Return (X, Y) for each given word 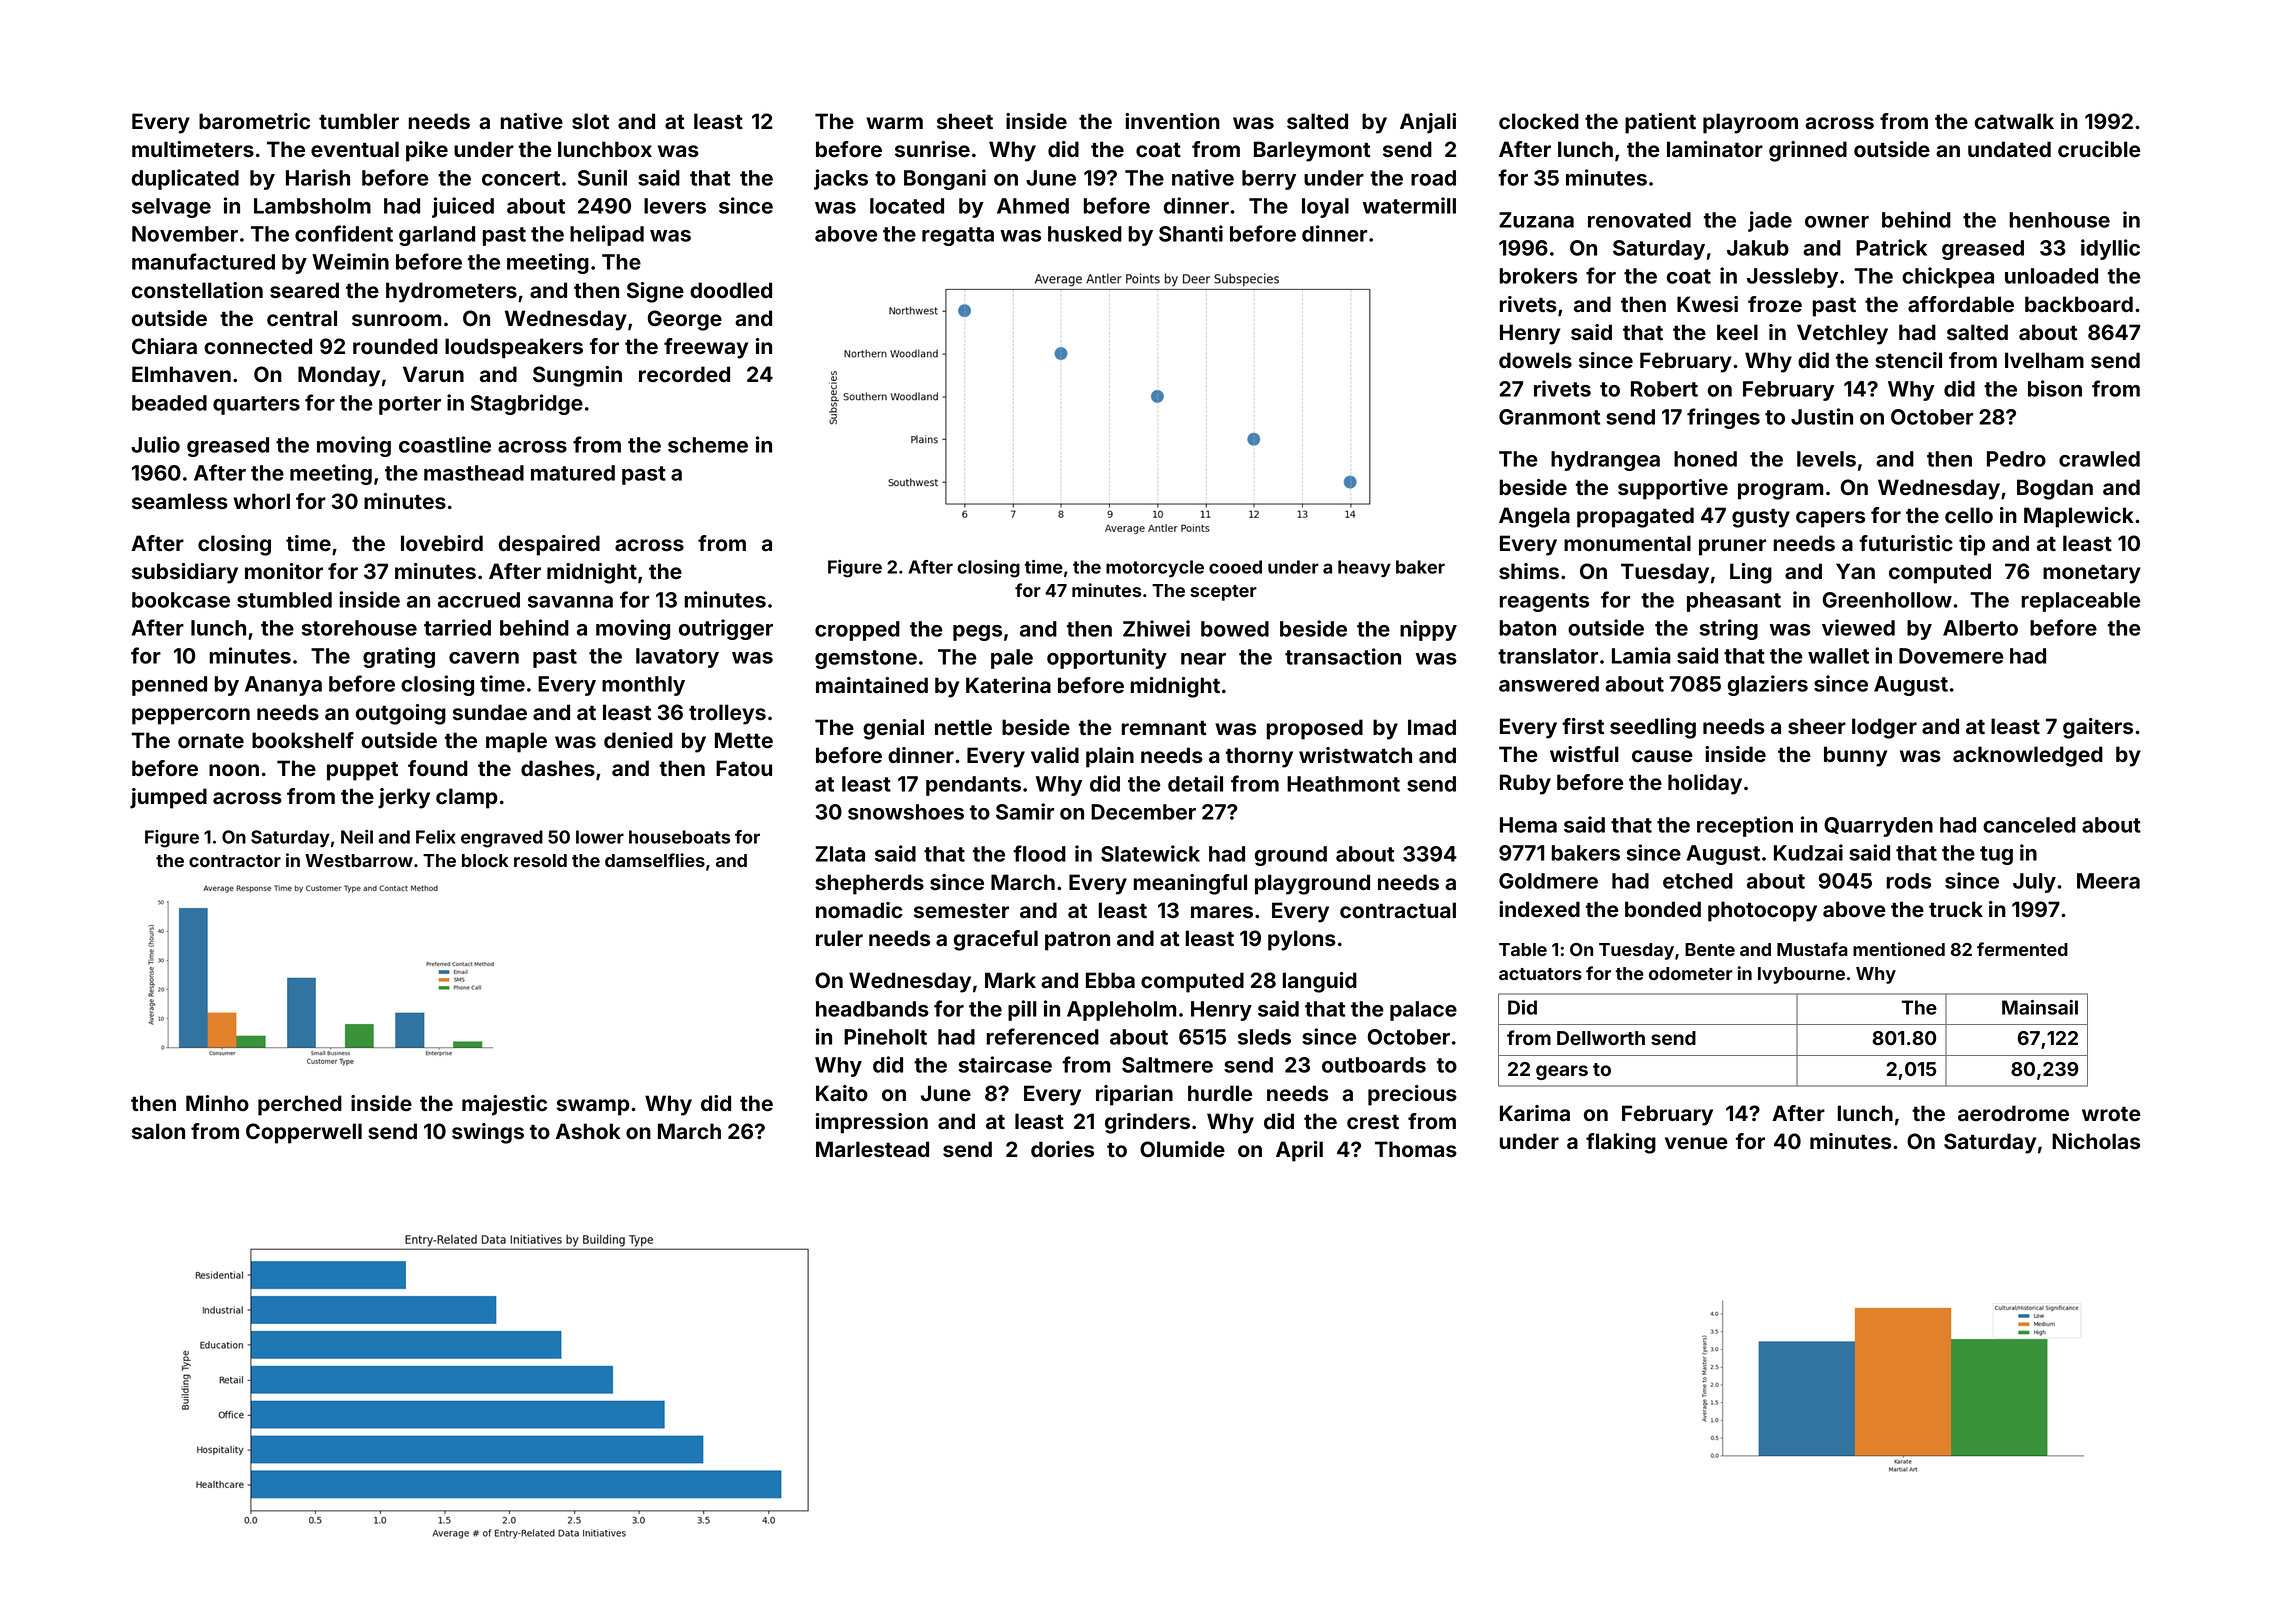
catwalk (2014, 121)
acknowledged (2028, 756)
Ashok (588, 1131)
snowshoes (906, 812)
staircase (1005, 1064)
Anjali (1428, 123)
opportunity (1107, 658)
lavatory (677, 658)
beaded (169, 403)
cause (1662, 756)
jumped (168, 798)
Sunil (602, 177)
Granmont (1549, 417)
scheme (708, 445)
